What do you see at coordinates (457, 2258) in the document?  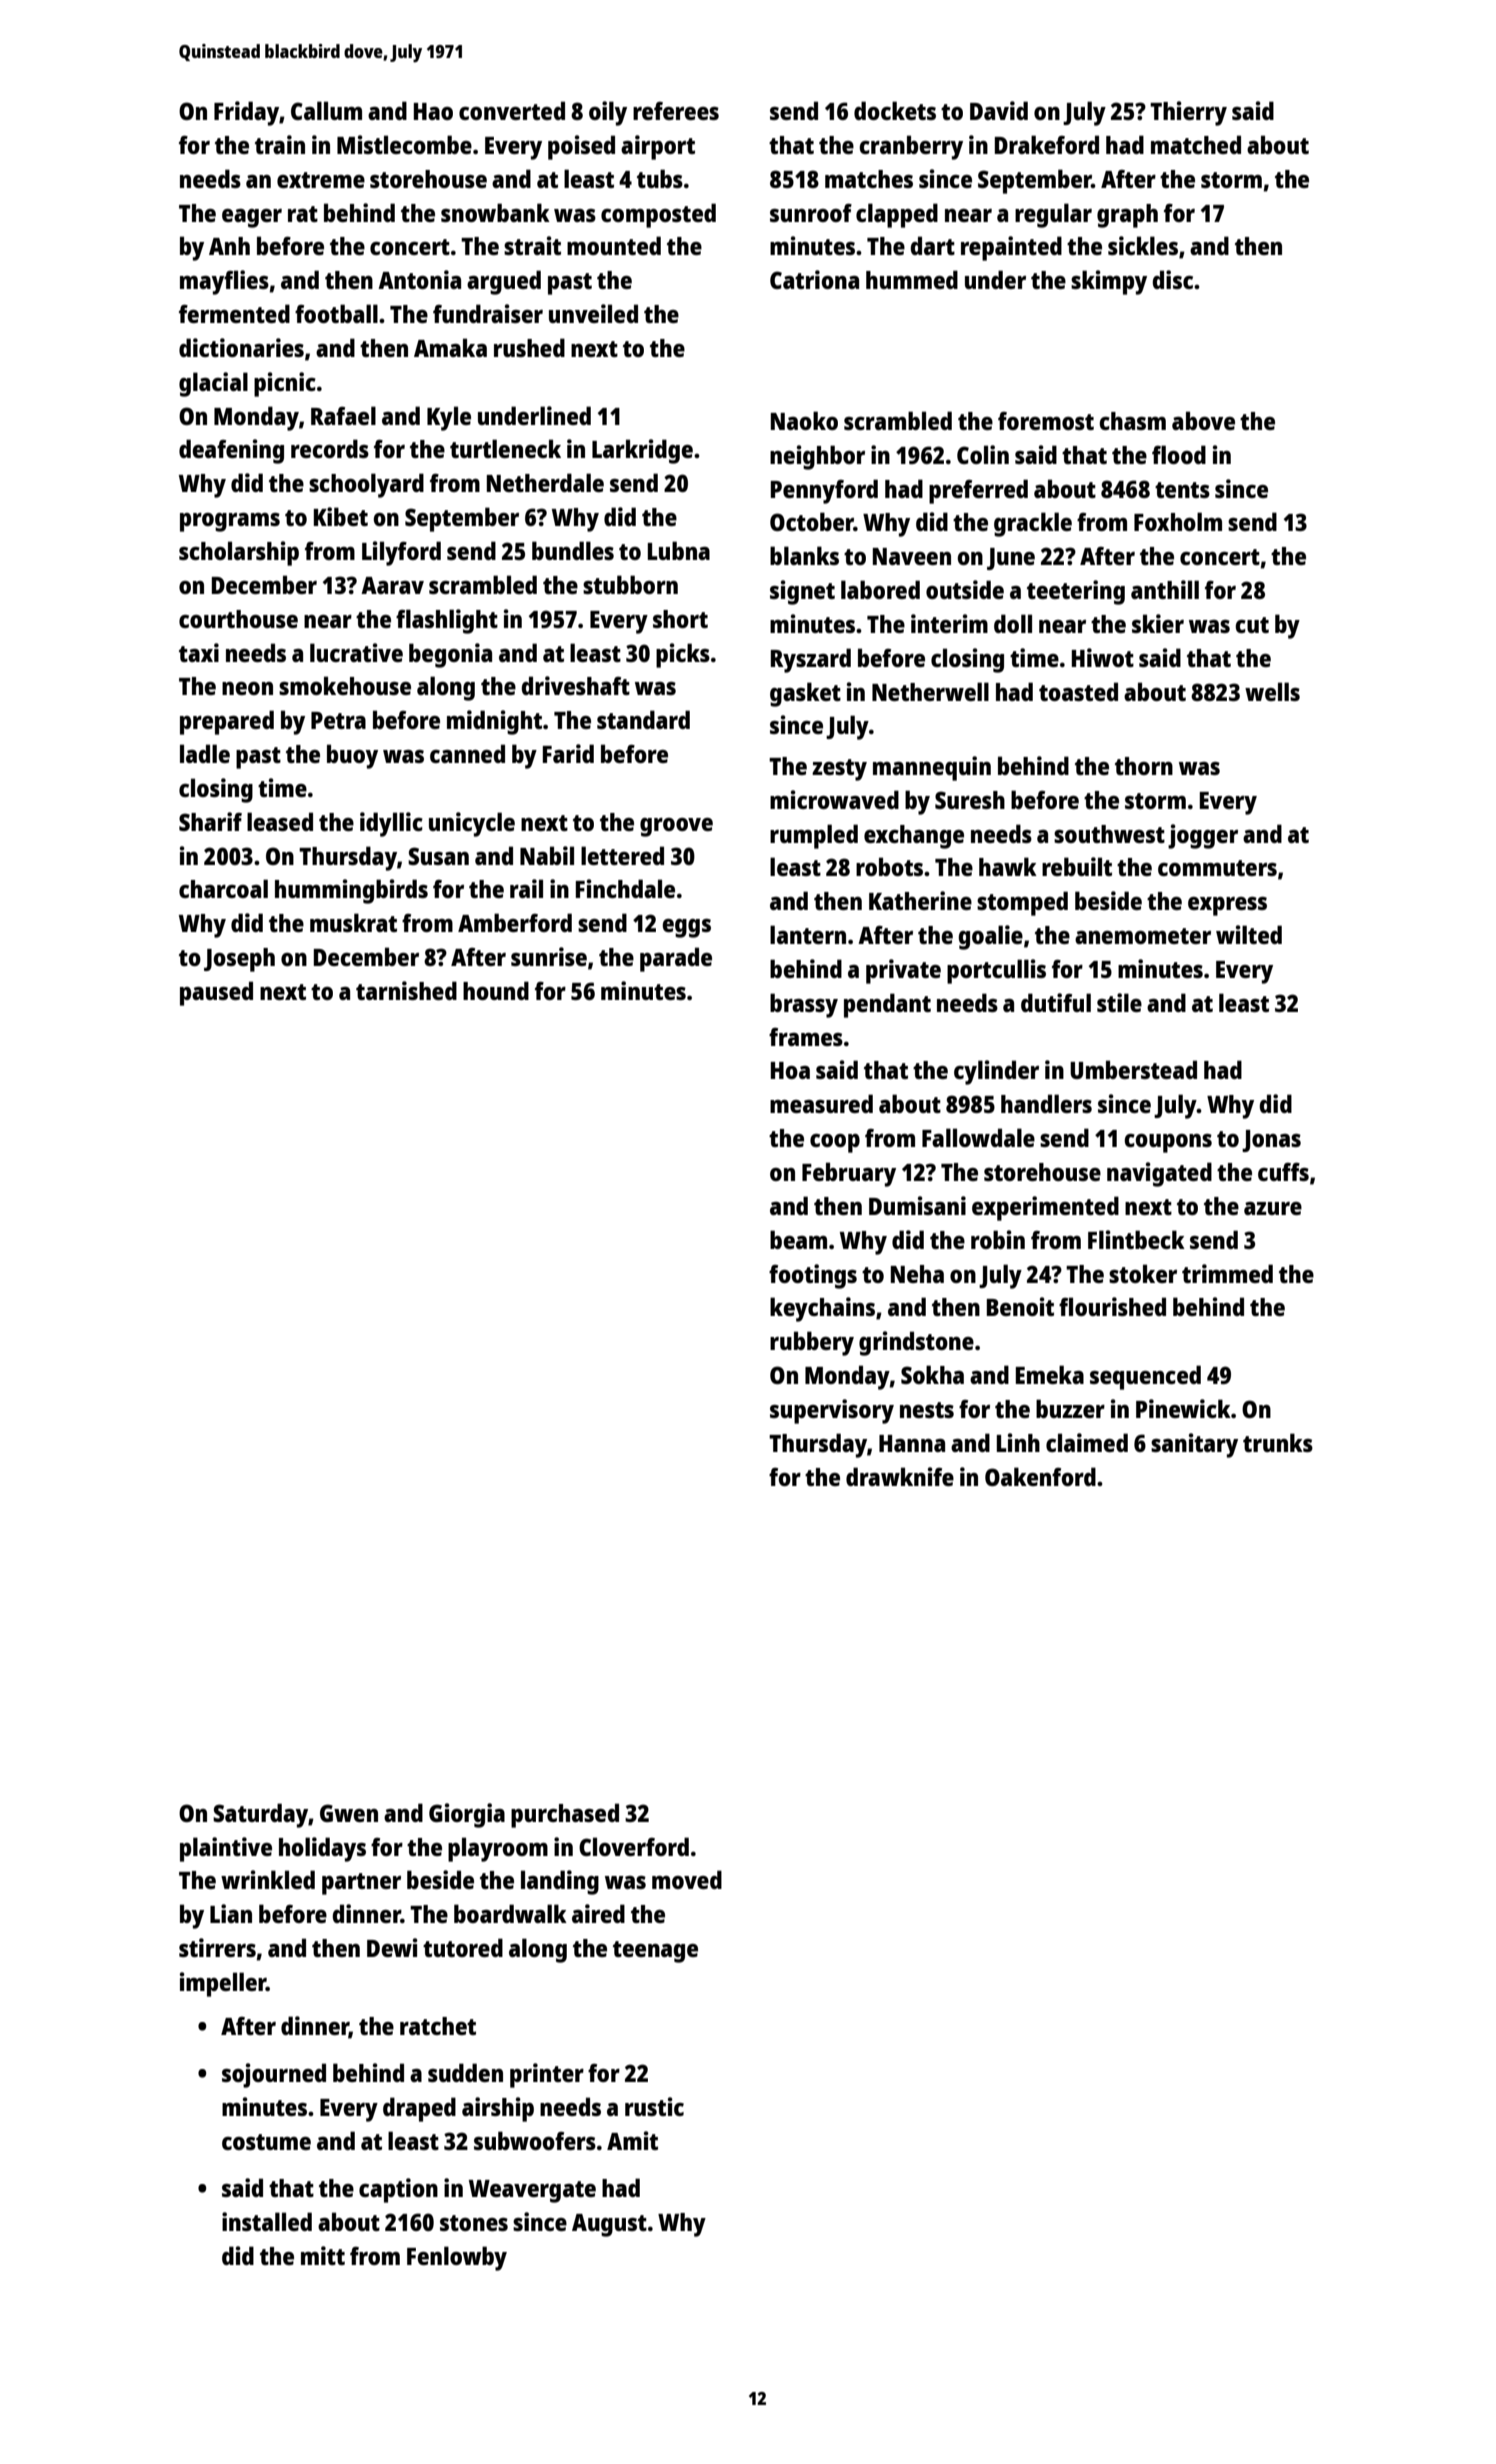 I see `Fenlowby` at bounding box center [457, 2258].
